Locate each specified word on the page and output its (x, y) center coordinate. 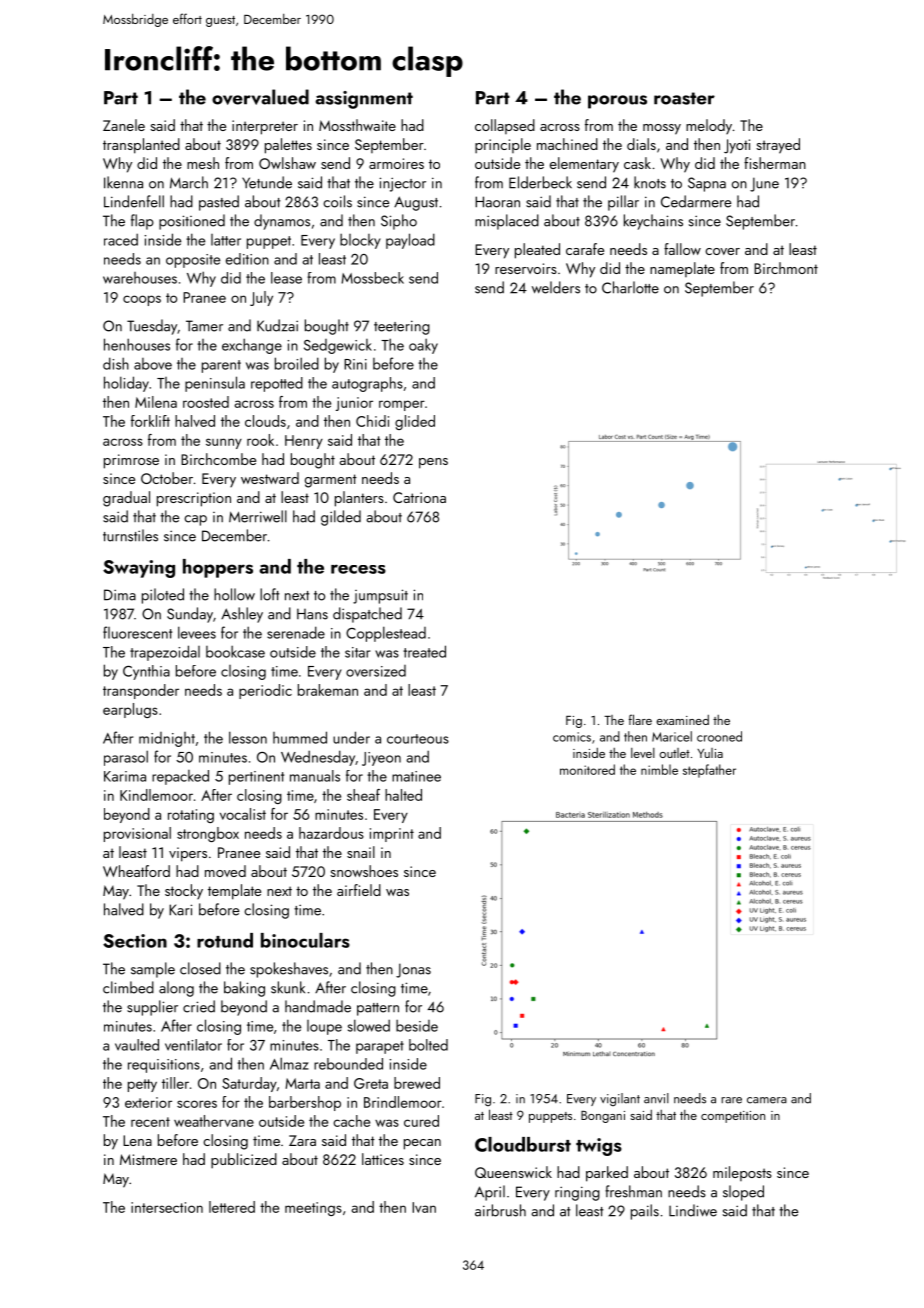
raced (121, 239)
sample (153, 970)
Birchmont (786, 268)
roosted (206, 402)
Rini (355, 364)
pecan (422, 1144)
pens (433, 463)
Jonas (413, 970)
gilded (341, 518)
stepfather (709, 771)
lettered (232, 1207)
